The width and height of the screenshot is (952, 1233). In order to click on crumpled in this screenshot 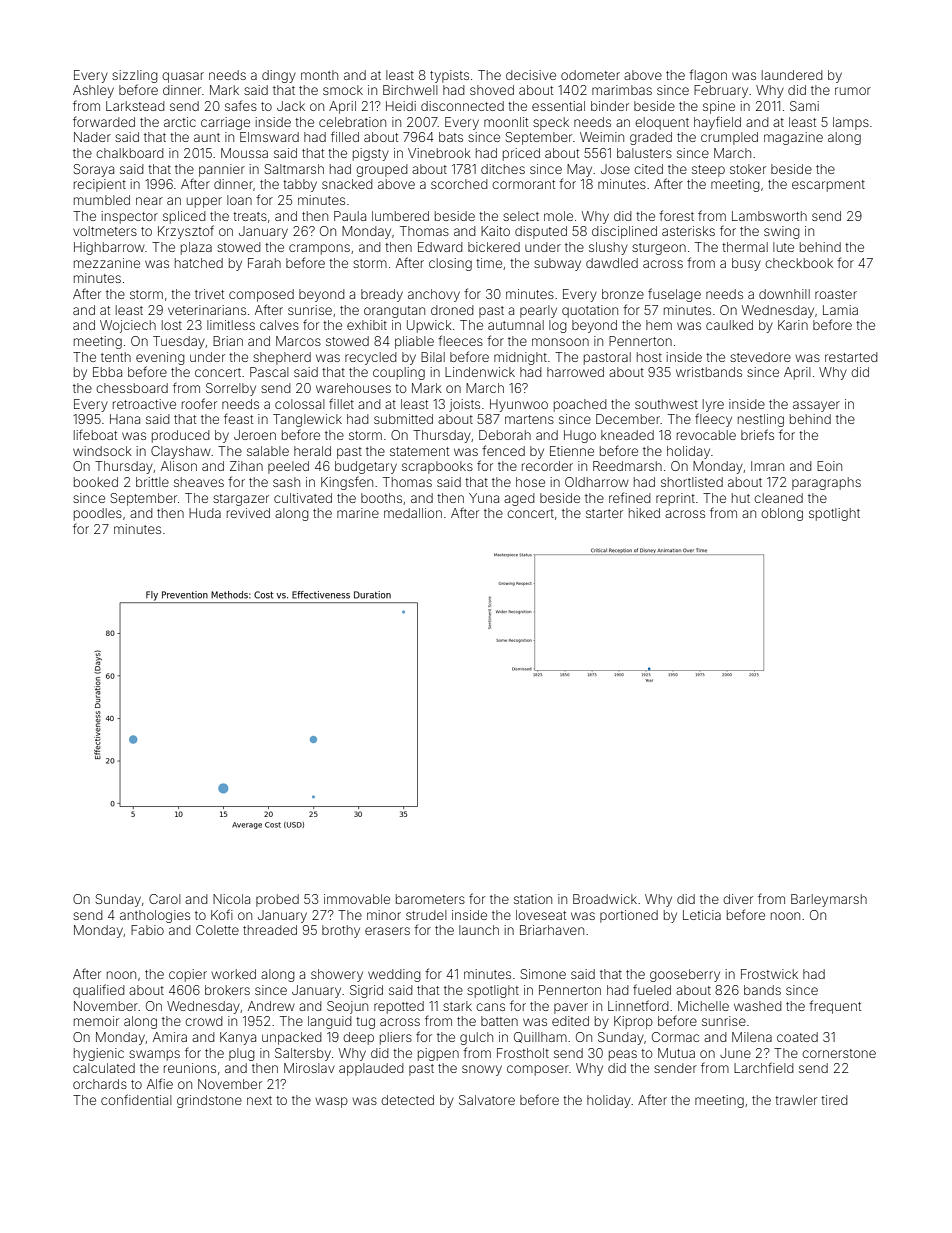, I will do `click(729, 138)`.
